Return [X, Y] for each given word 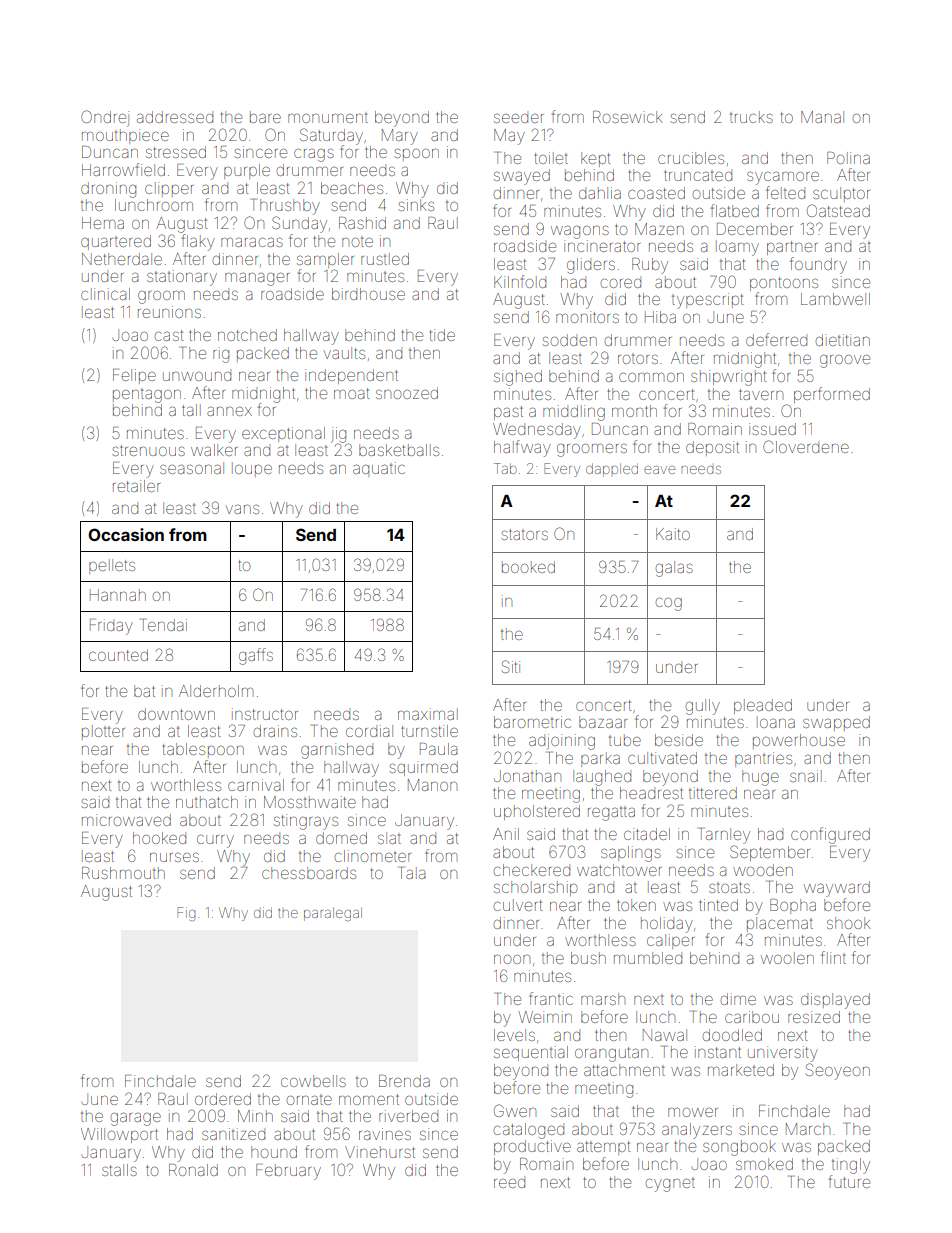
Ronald [193, 1170]
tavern [761, 394]
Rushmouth [123, 873]
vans [242, 509]
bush [588, 958]
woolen [787, 958]
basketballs [399, 450]
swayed [522, 177]
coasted [656, 193]
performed [832, 395]
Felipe [134, 376]
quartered [116, 242]
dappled [612, 470]
